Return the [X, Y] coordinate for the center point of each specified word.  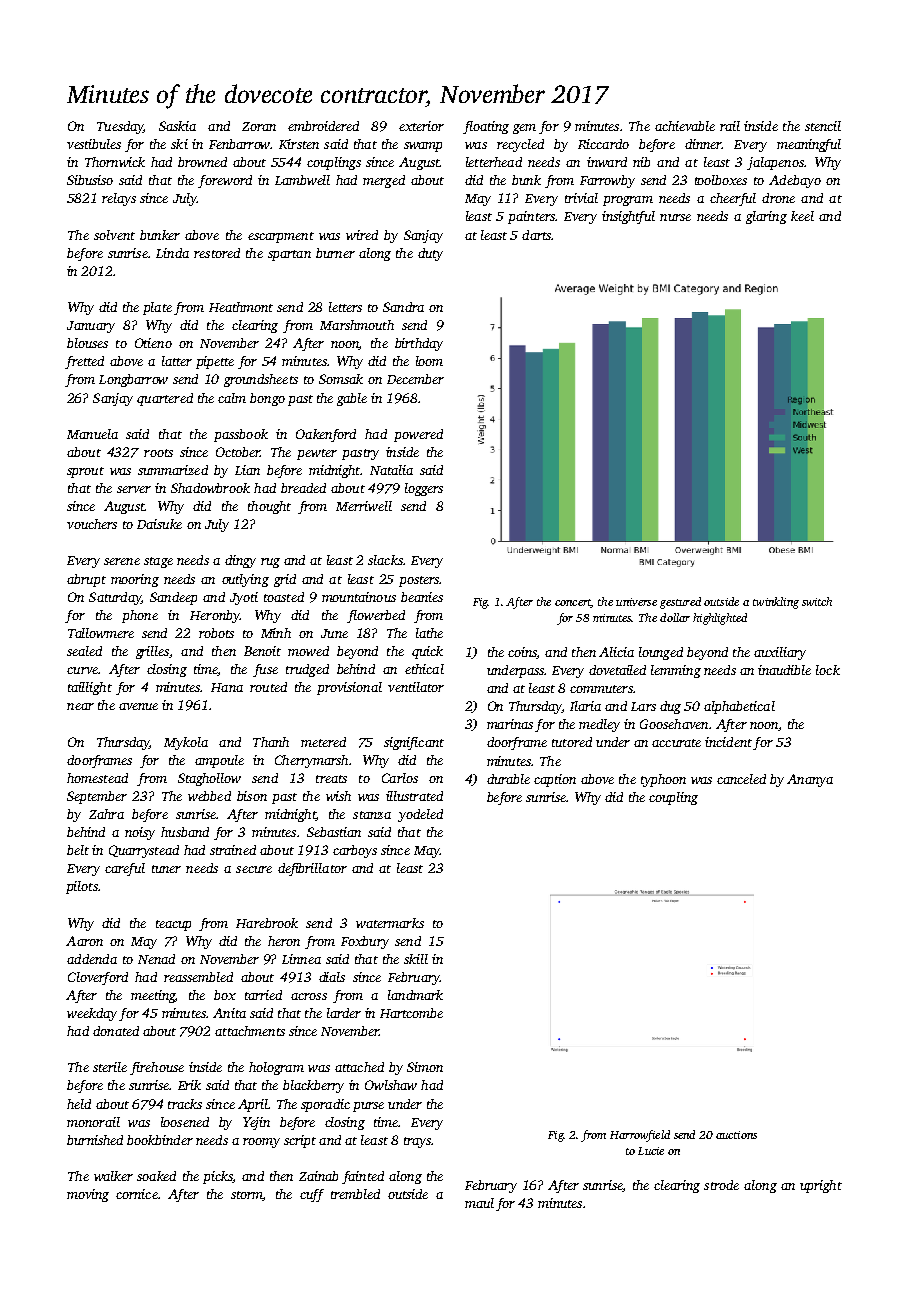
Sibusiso [90, 180]
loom [429, 361]
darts [536, 235]
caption [555, 780]
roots [158, 453]
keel [802, 216]
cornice [137, 1194]
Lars [643, 706]
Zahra [106, 814]
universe [636, 602]
